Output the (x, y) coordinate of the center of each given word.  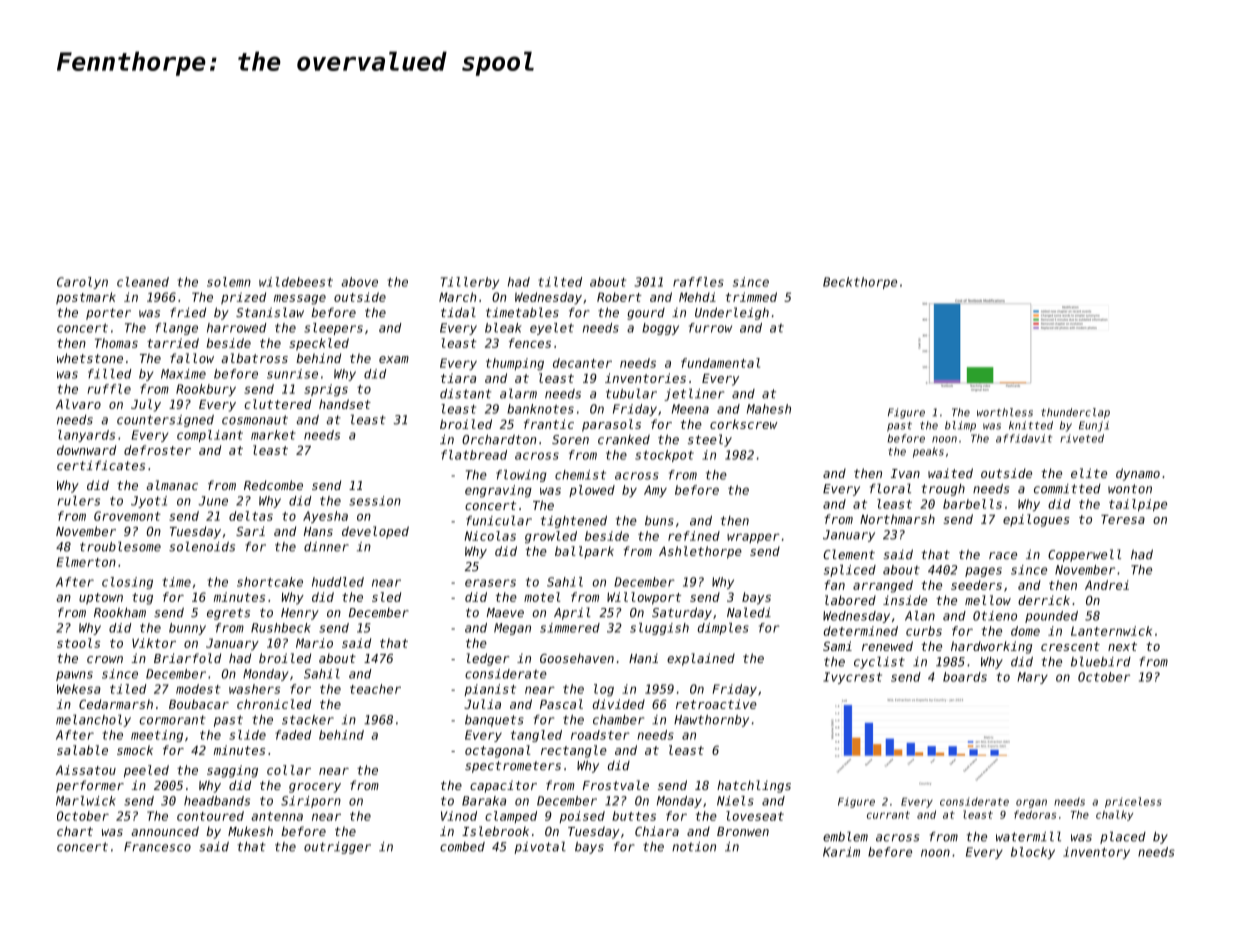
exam (394, 359)
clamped (511, 817)
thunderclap (1075, 413)
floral (890, 488)
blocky (1033, 853)
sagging (232, 771)
